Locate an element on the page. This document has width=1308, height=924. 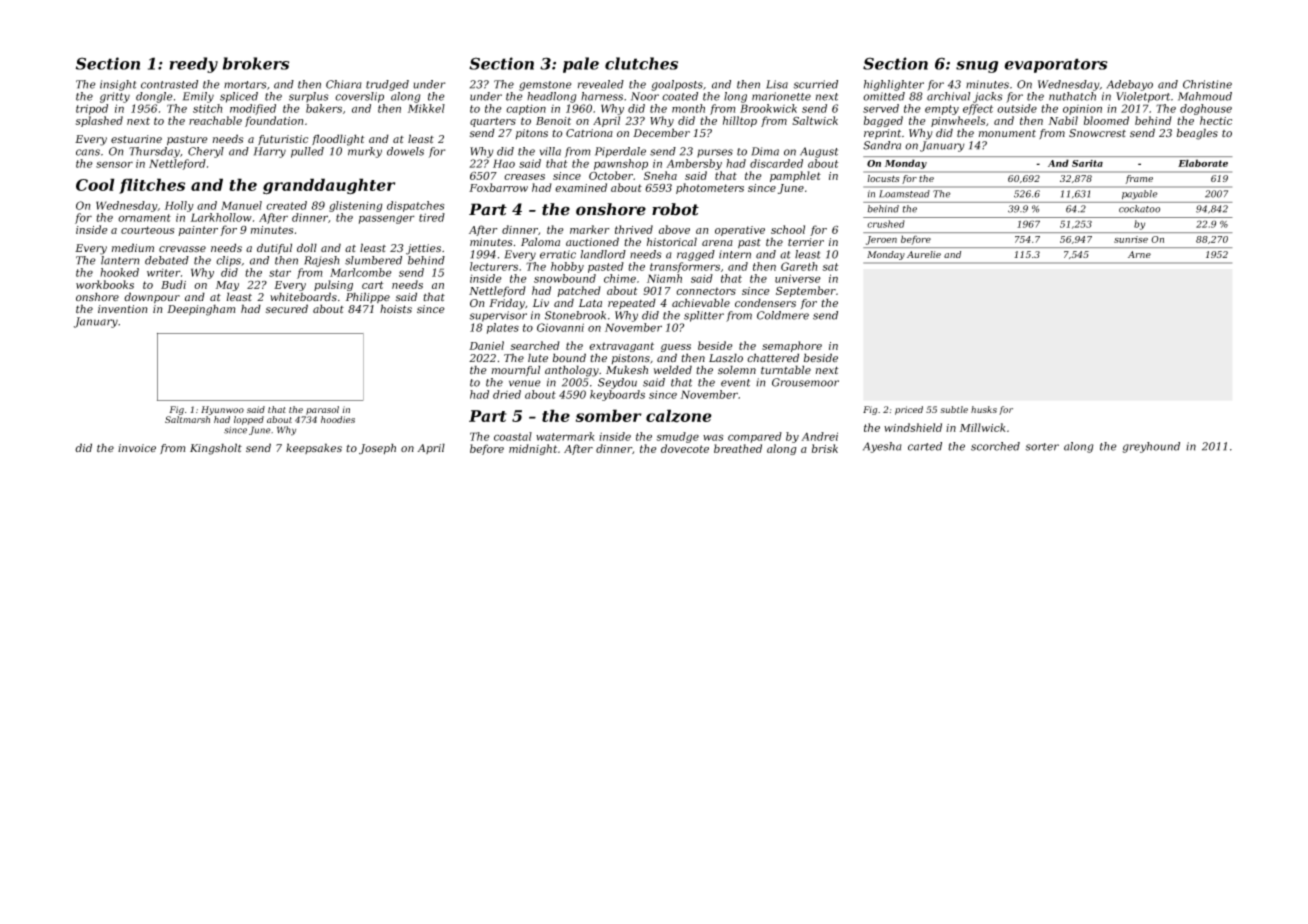
writer is located at coordinates (164, 272).
